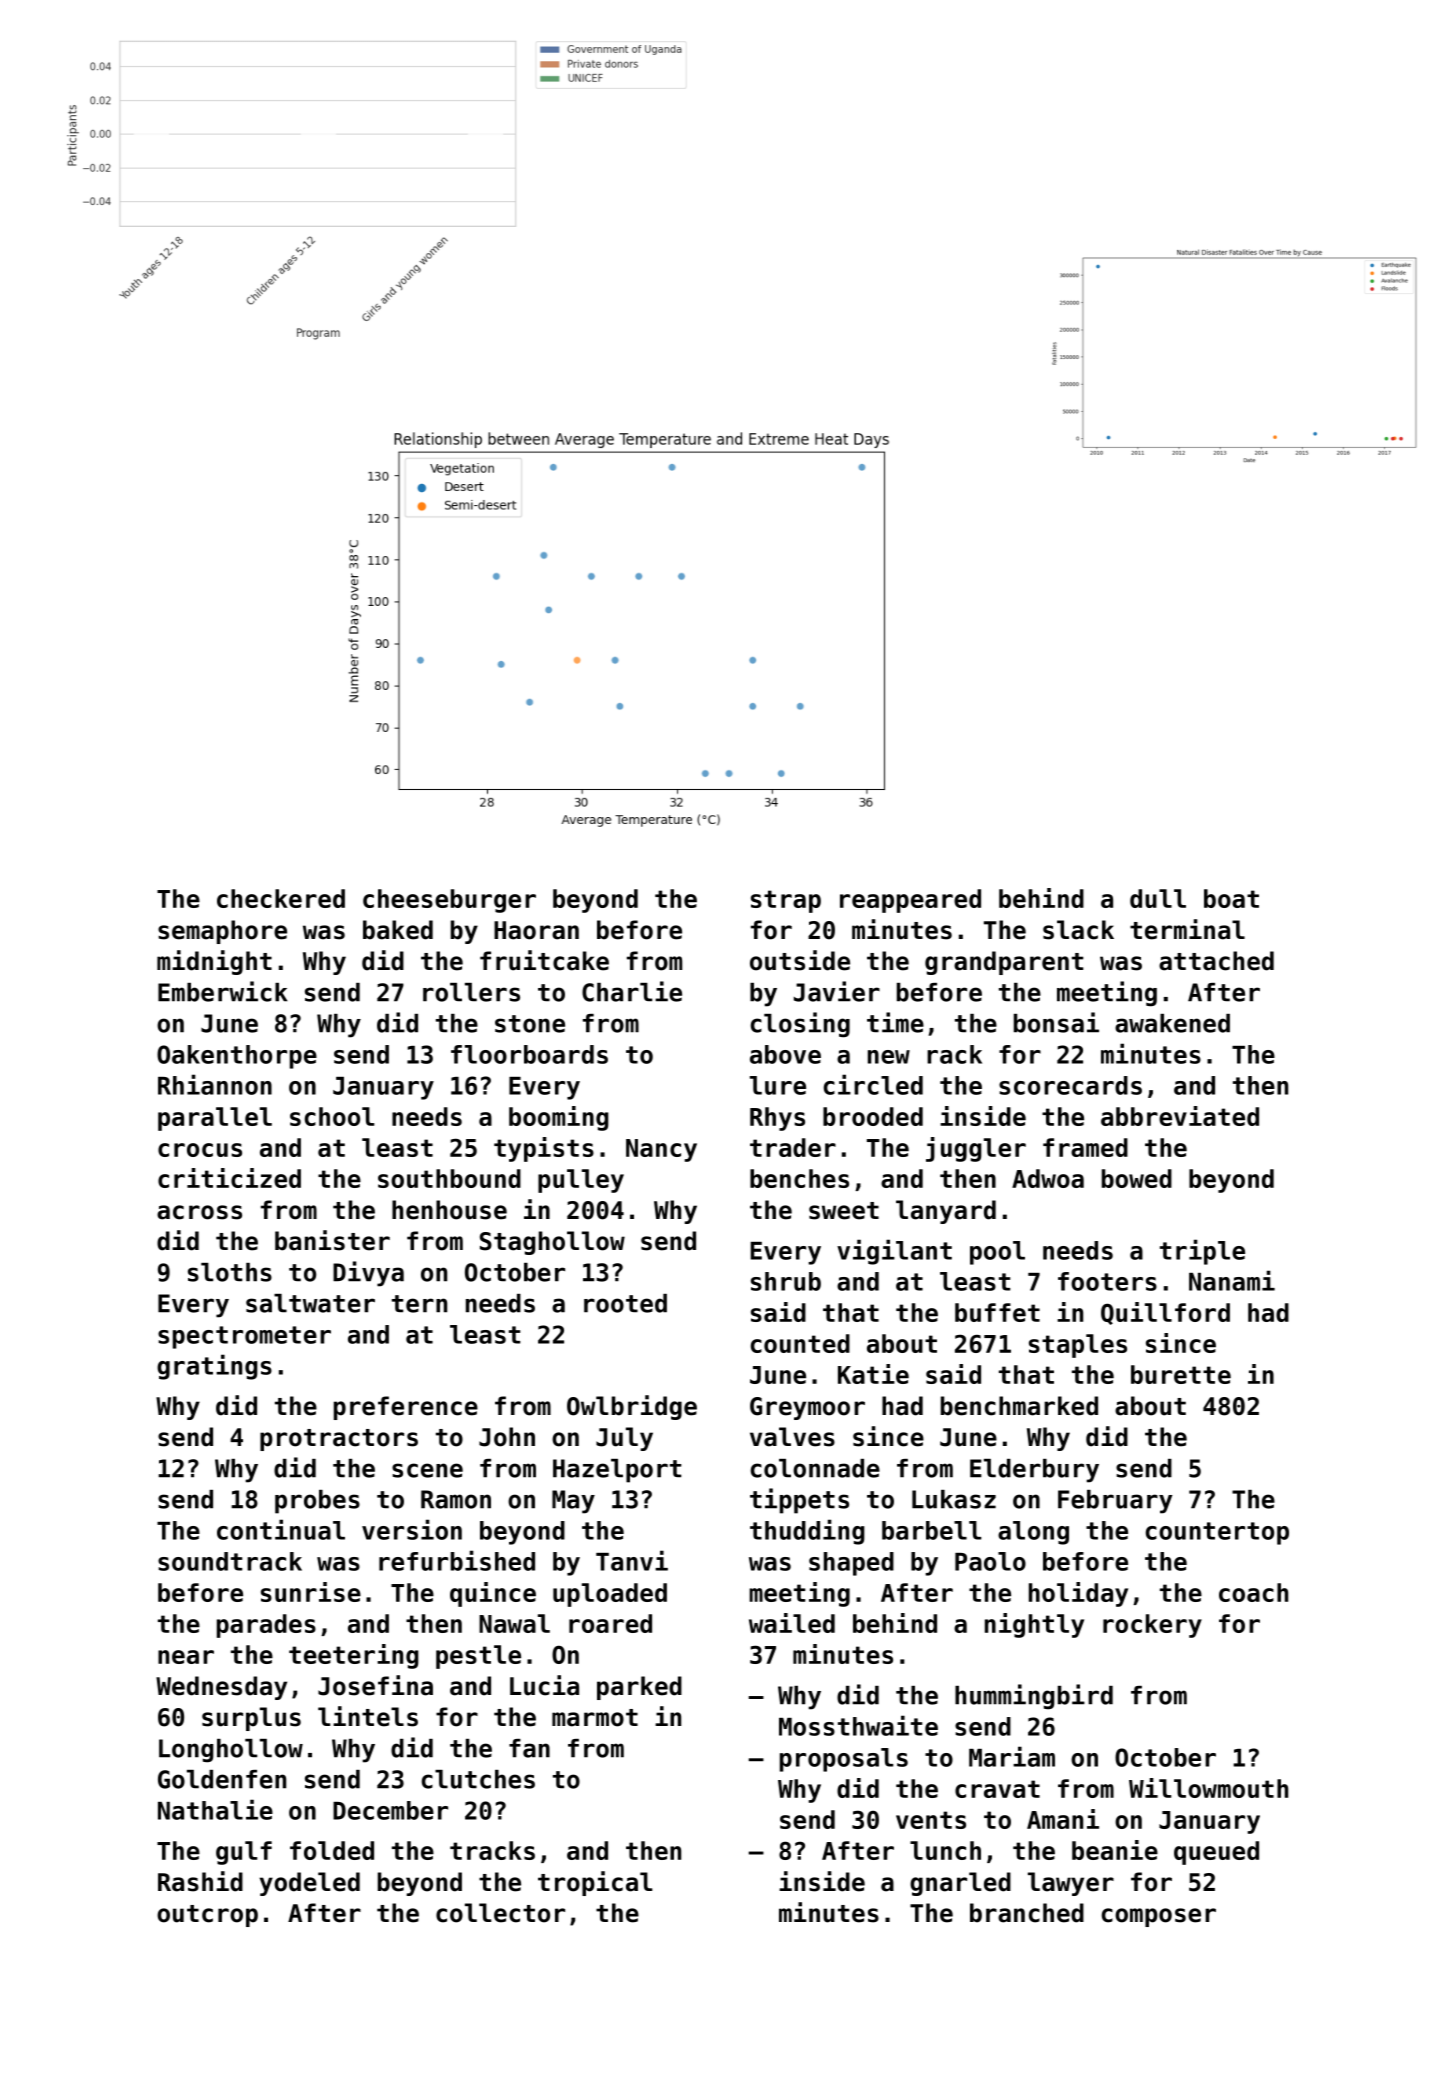 The height and width of the screenshot is (2100, 1450). Describe the element at coordinates (200, 1881) in the screenshot. I see `Rashid` at that location.
